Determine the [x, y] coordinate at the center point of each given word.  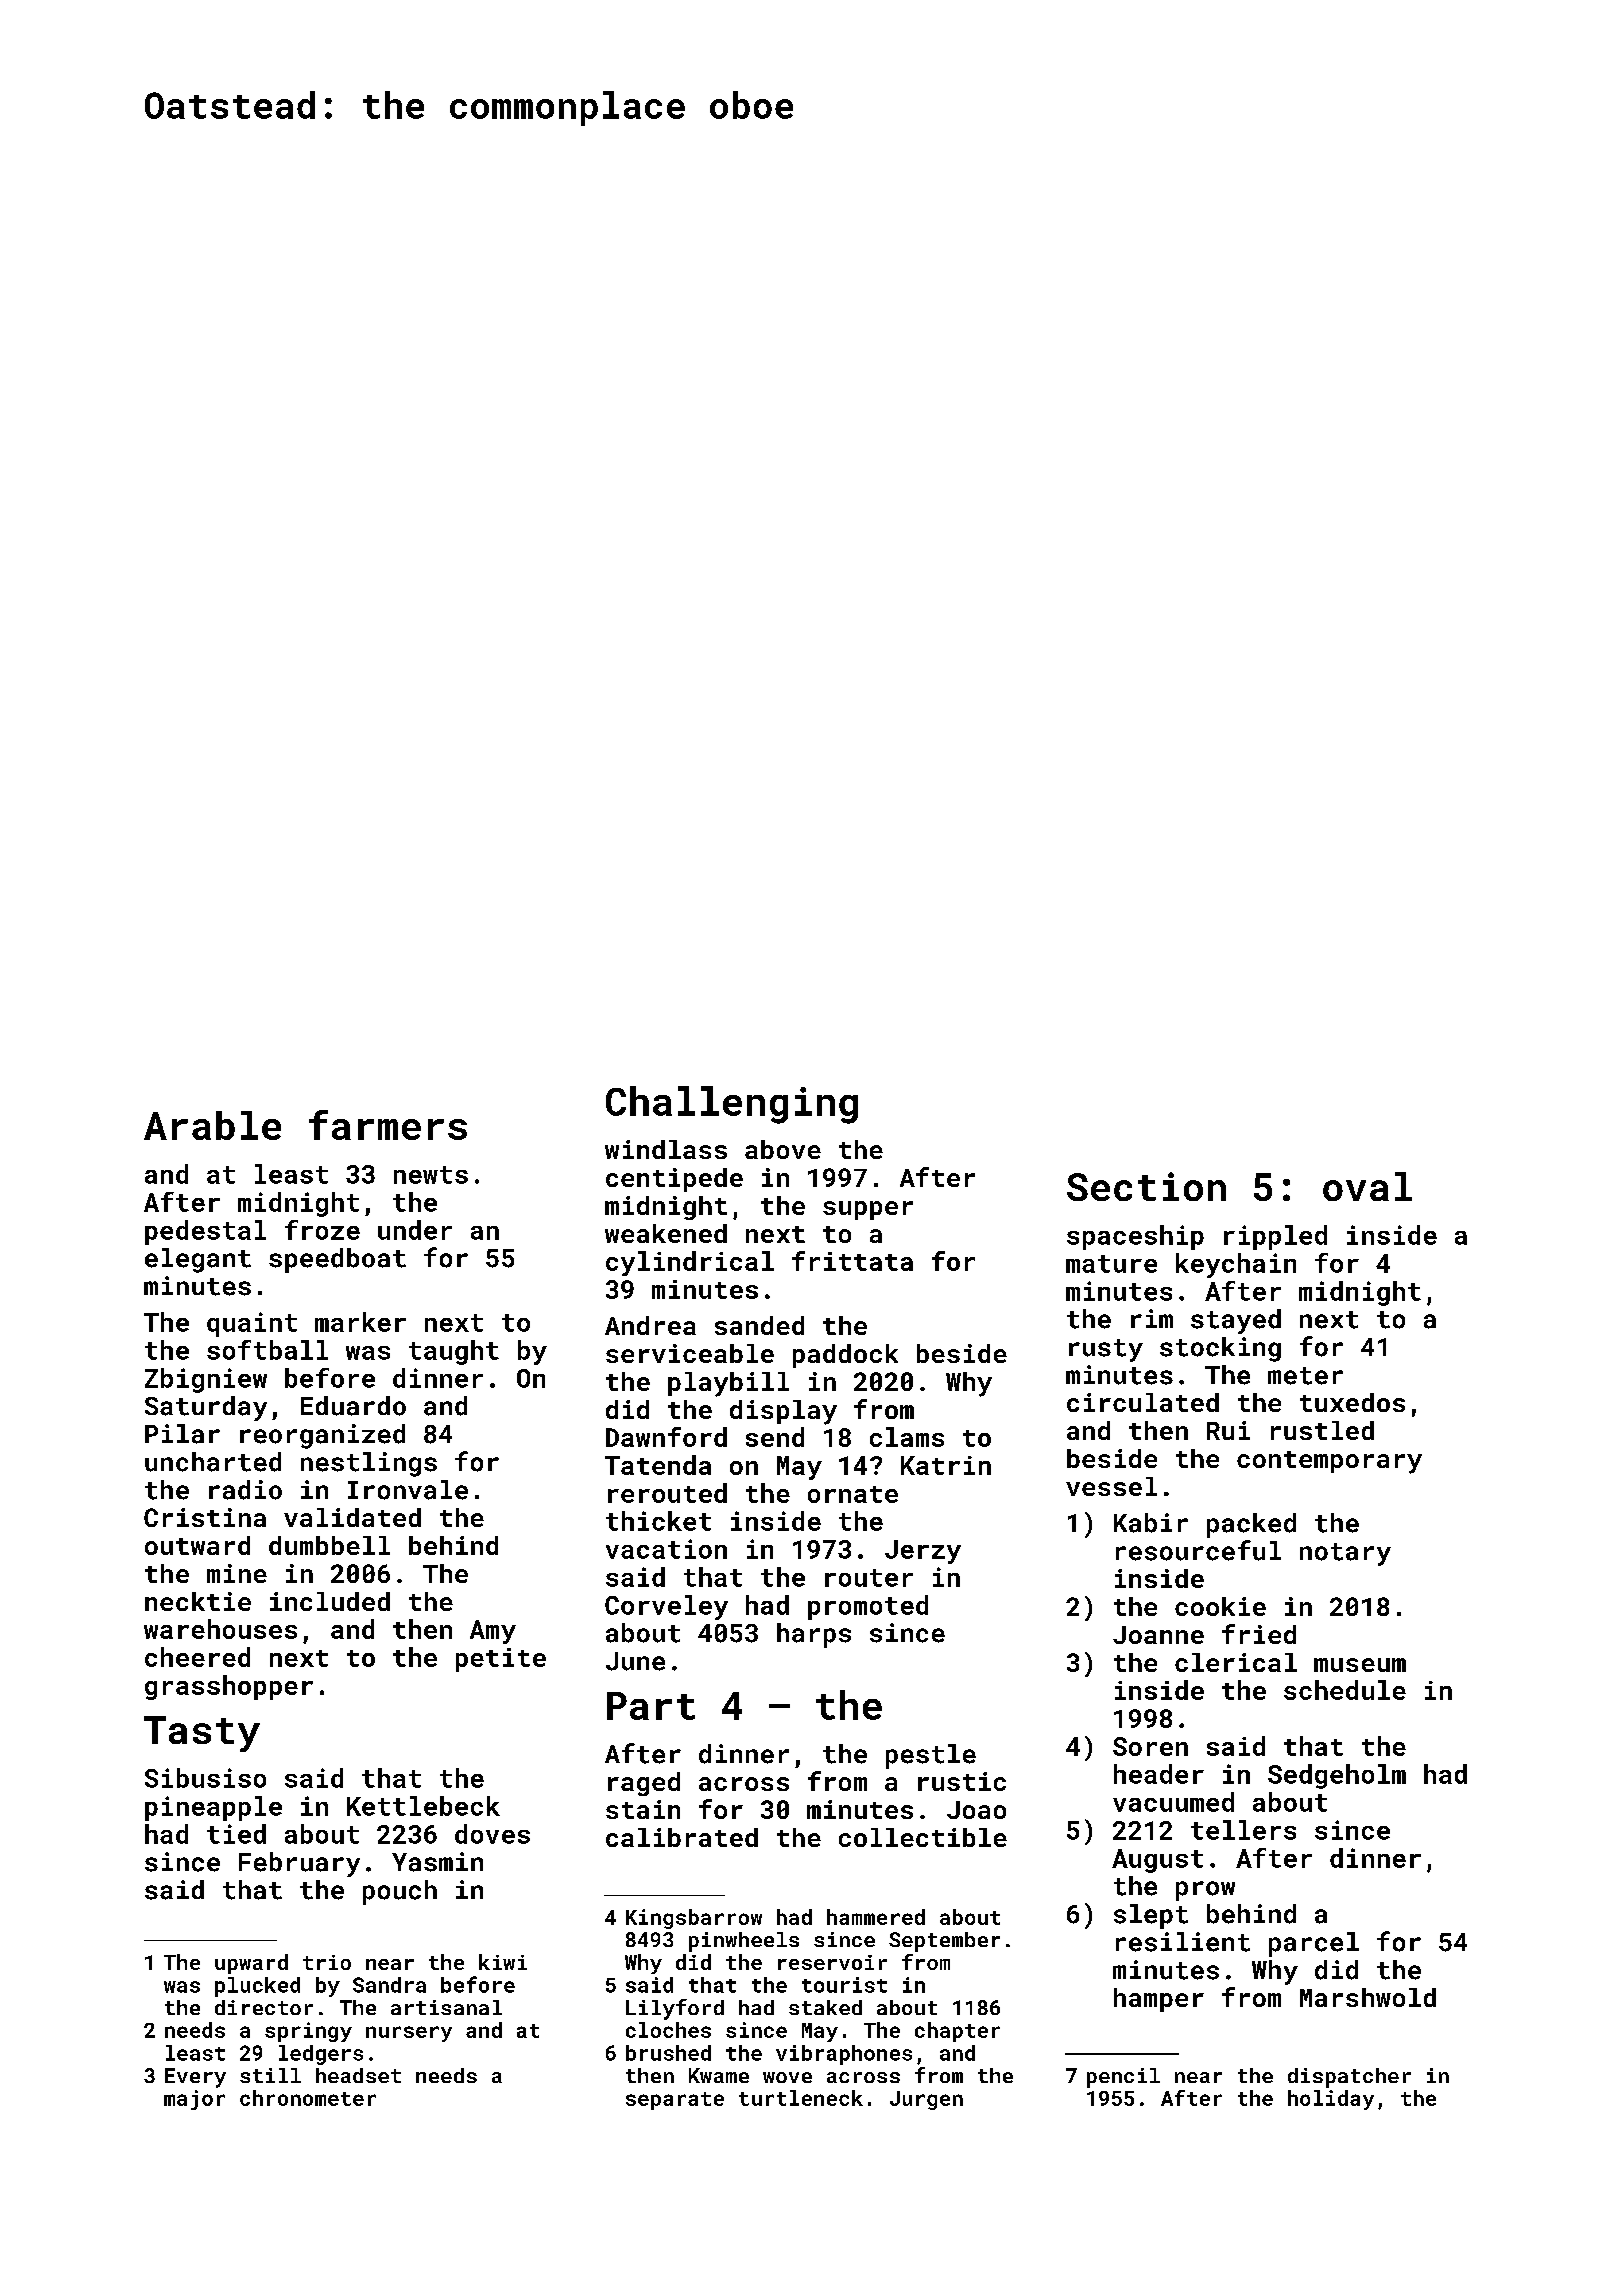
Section [1146, 1186]
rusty [1106, 1350]
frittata [852, 1261]
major [194, 2100]
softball [267, 1350]
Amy [493, 1632]
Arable [212, 1125]
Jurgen [926, 2100]
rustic [962, 1781]
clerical [1236, 1662]
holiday [1331, 2100]
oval [1367, 1186]
